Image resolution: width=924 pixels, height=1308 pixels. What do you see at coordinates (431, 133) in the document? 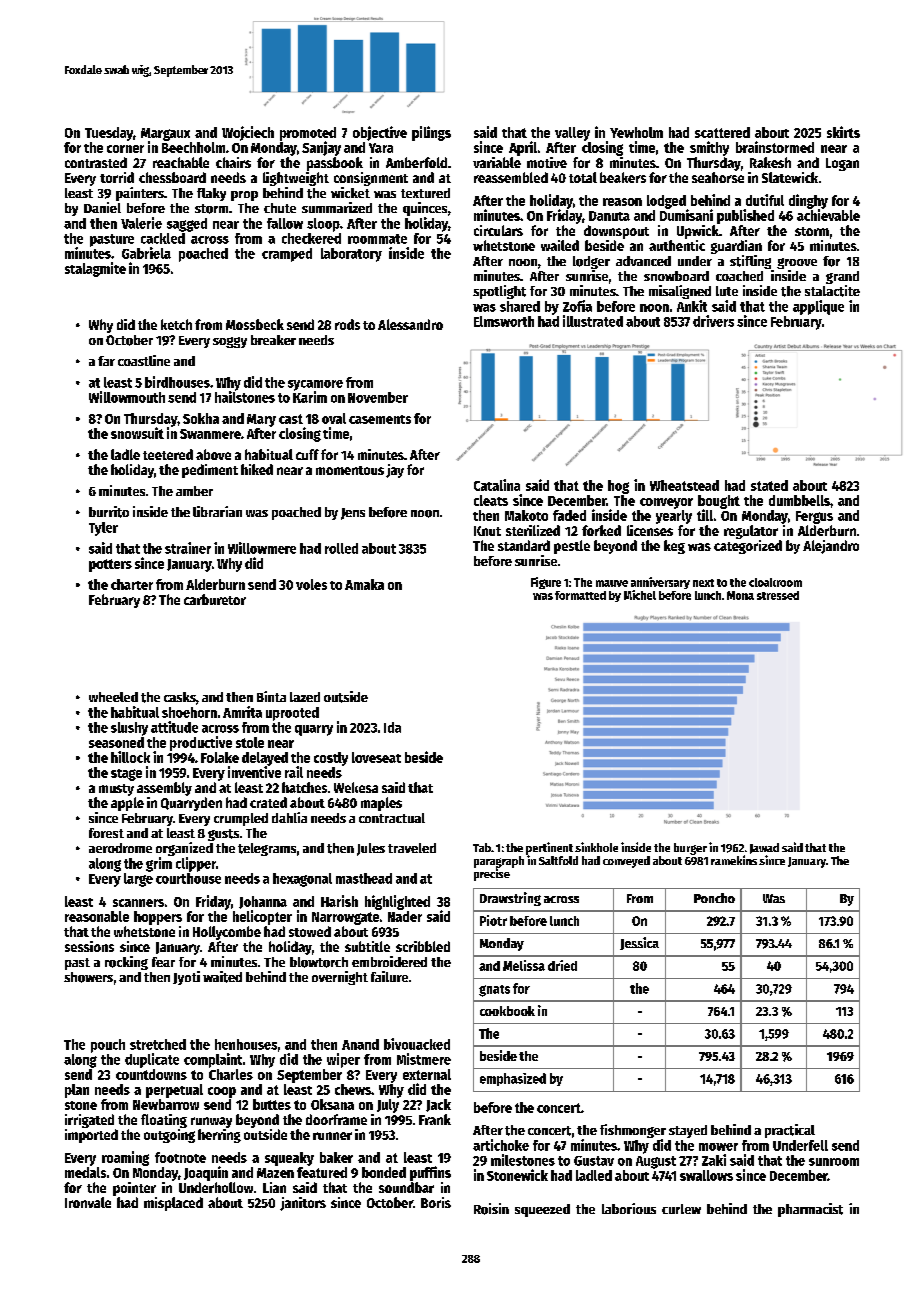
I see `pilings` at bounding box center [431, 133].
